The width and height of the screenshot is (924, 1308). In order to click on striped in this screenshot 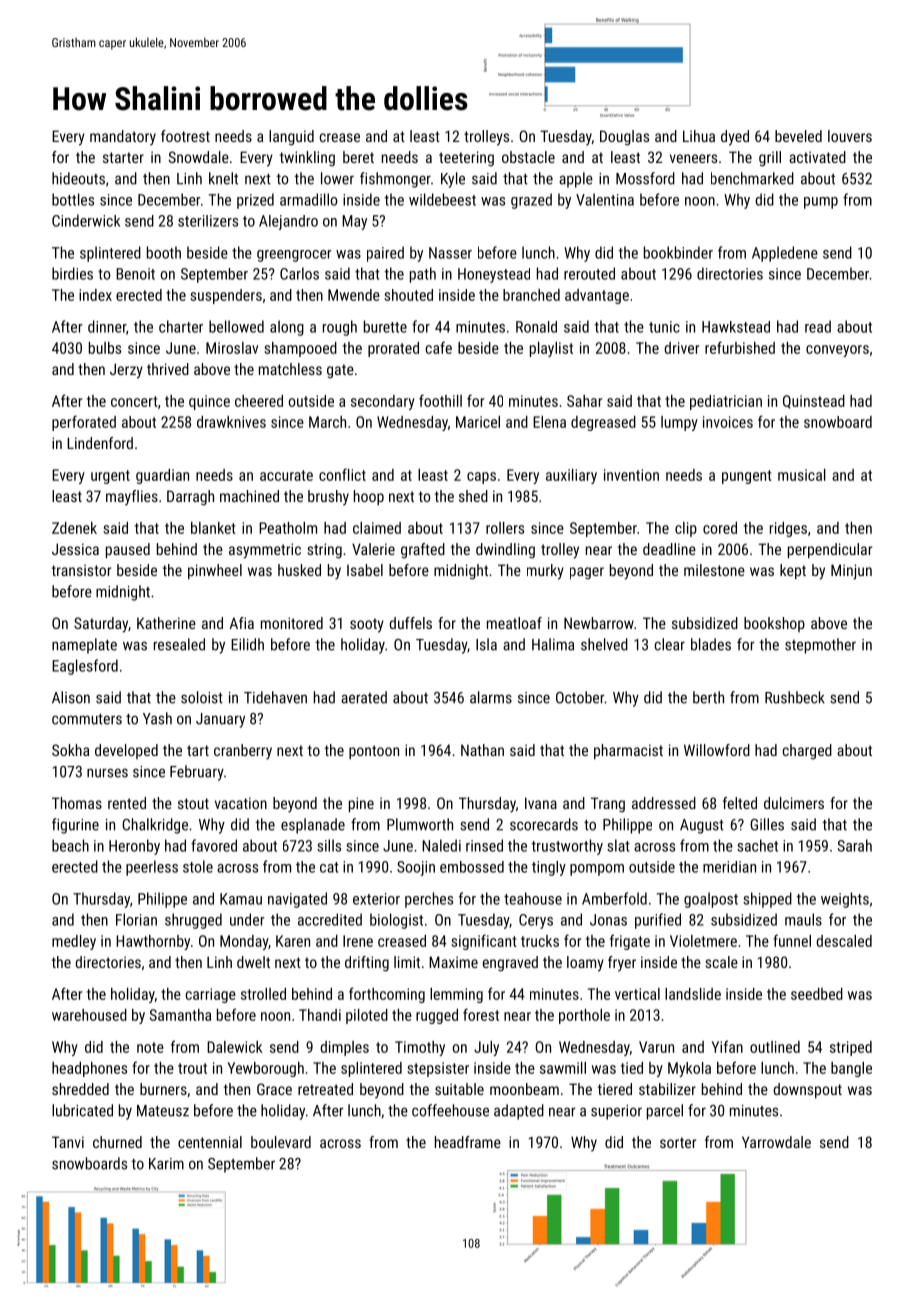, I will do `click(851, 1048)`.
